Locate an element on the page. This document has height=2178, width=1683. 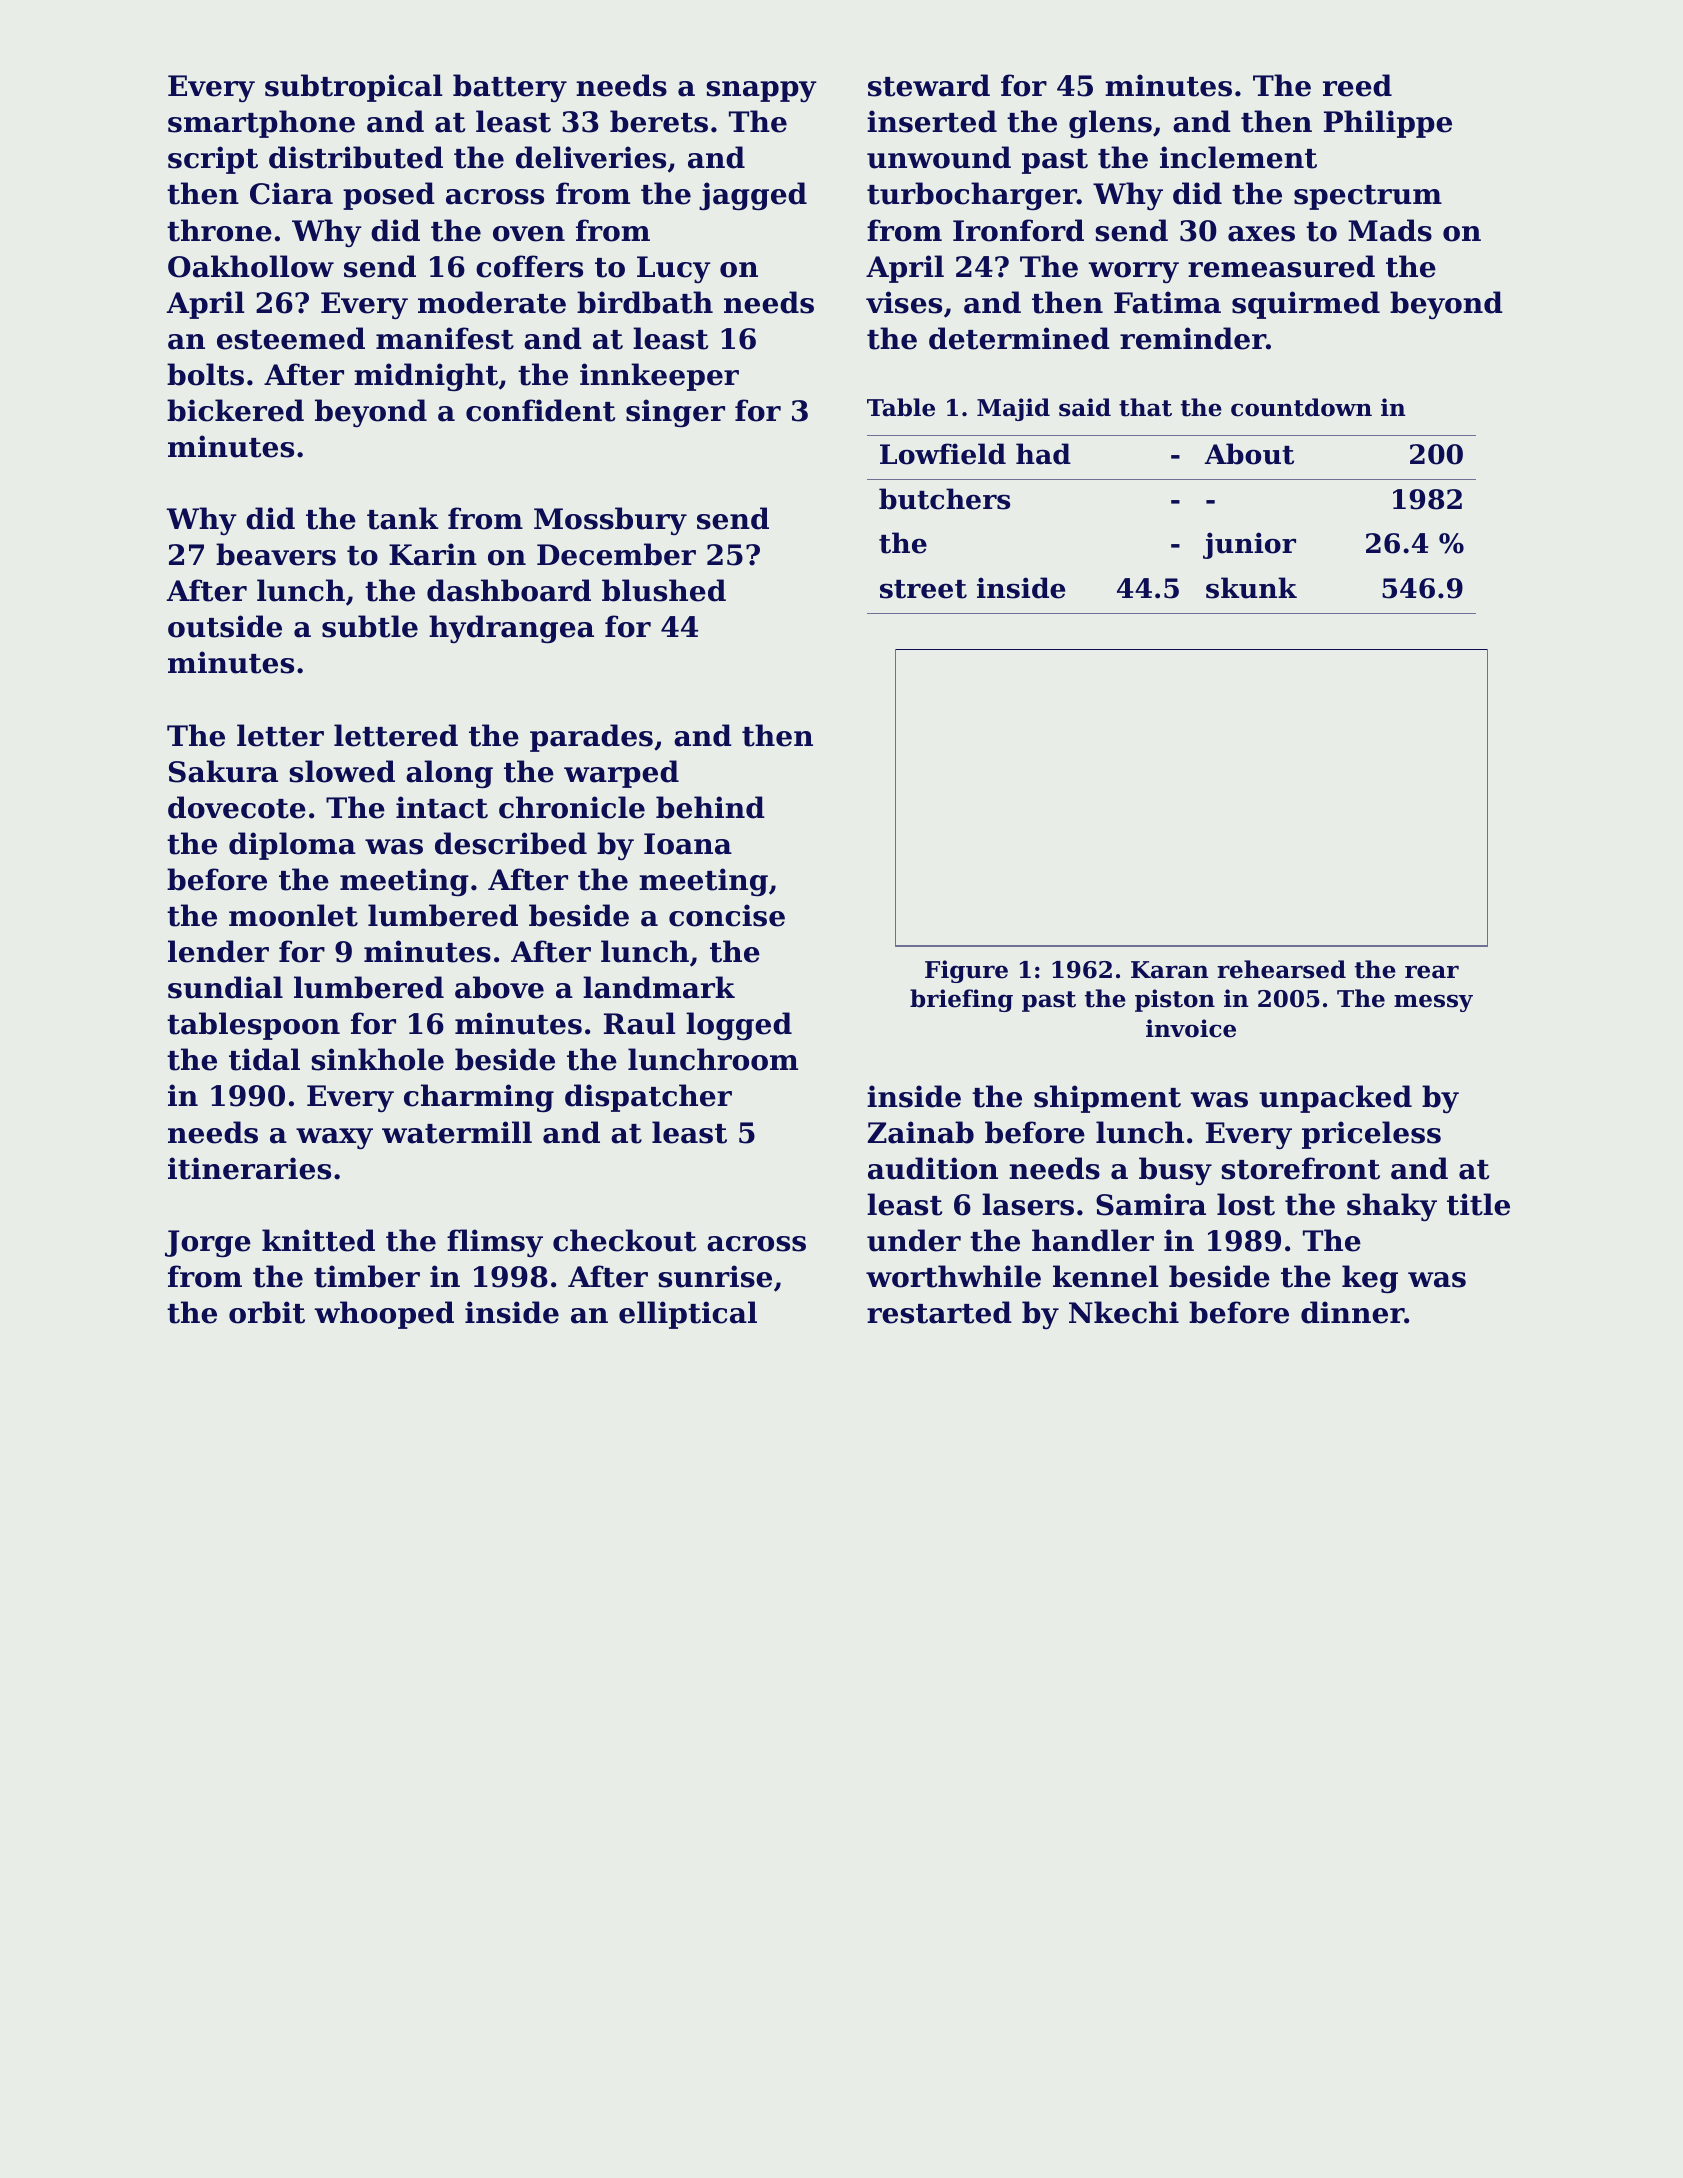
jagged is located at coordinates (753, 196).
